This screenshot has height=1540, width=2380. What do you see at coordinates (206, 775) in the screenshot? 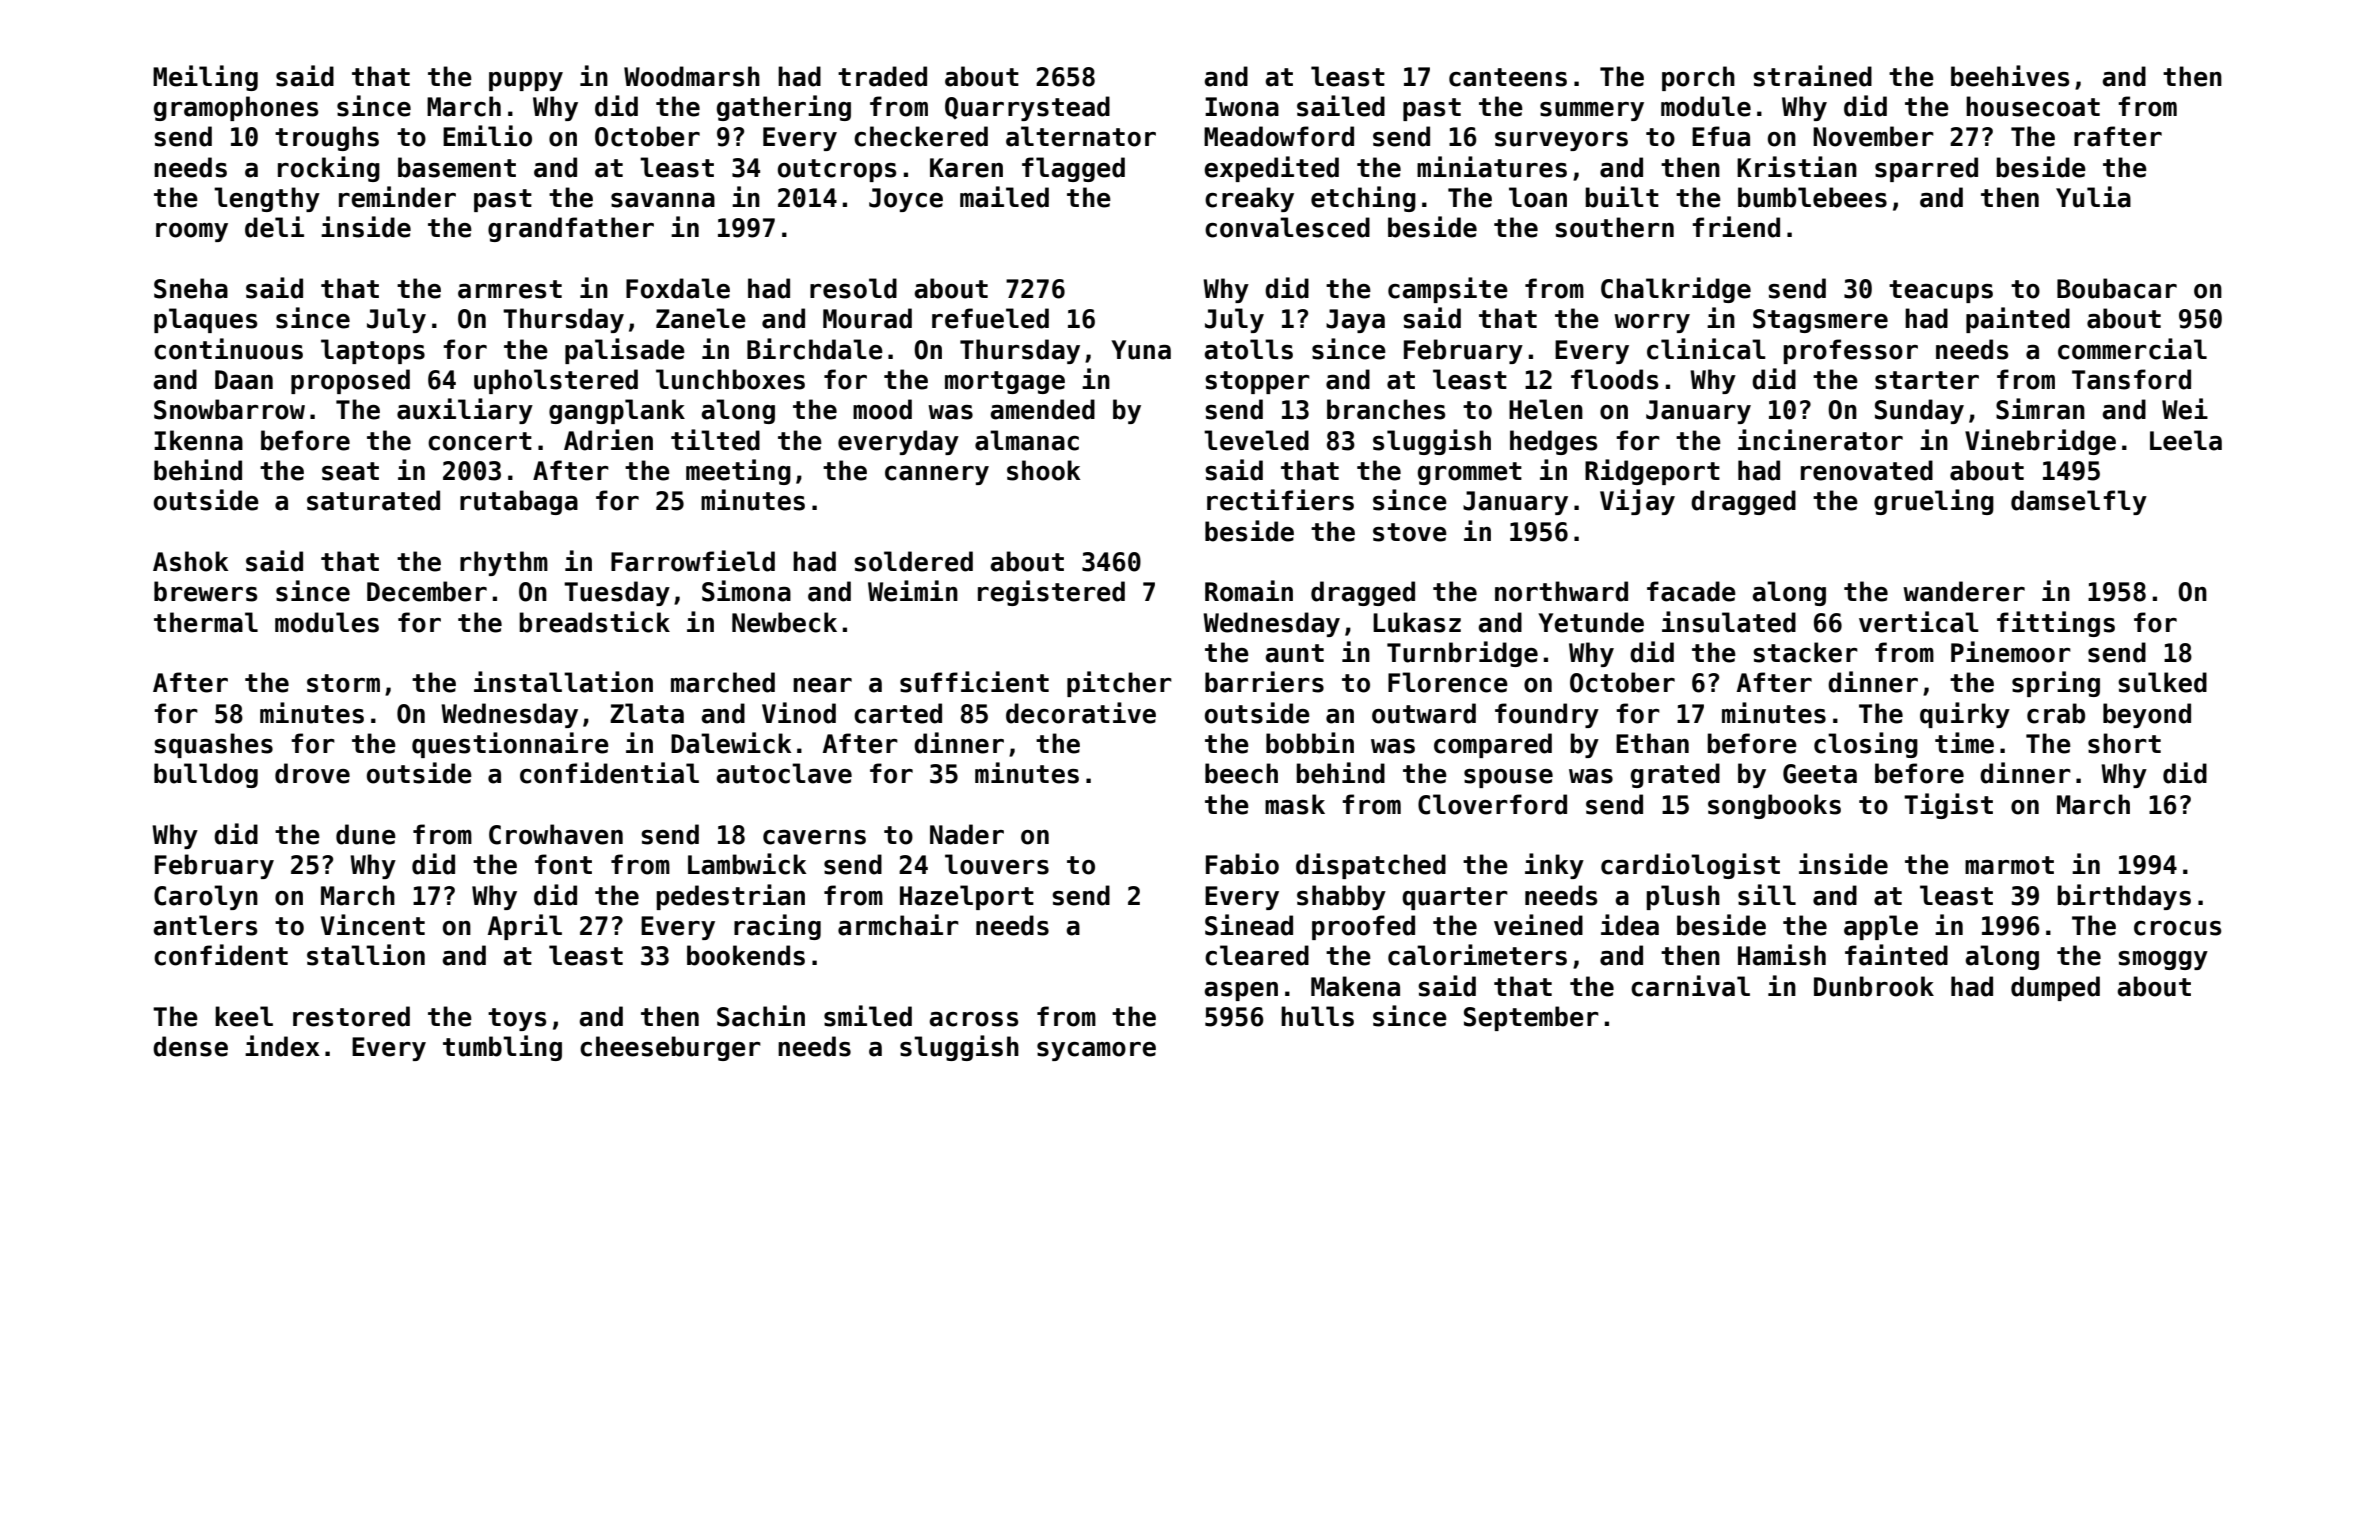
I see `bulldog` at bounding box center [206, 775].
